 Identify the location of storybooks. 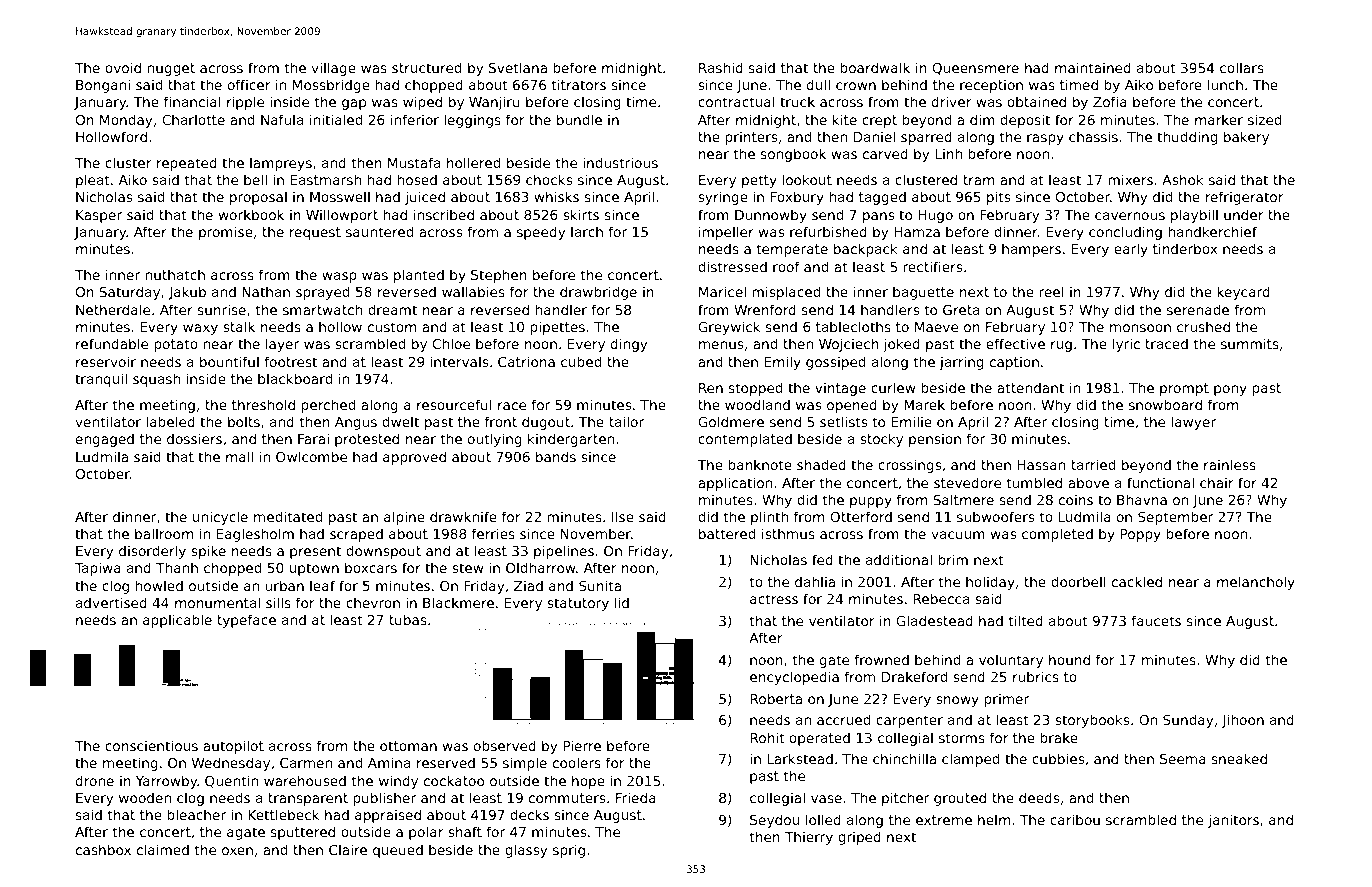
(1092, 721).
